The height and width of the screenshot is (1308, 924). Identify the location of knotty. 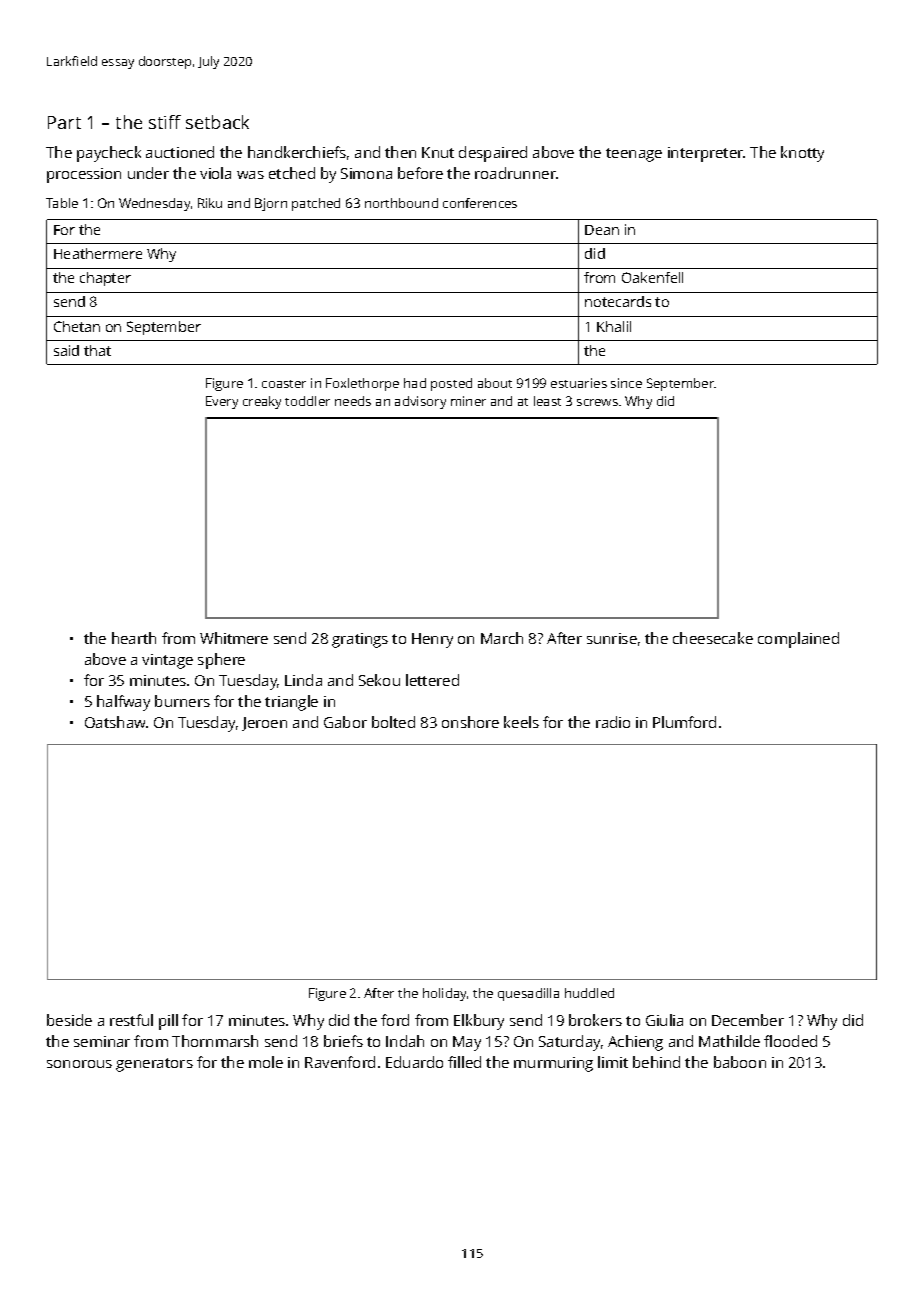
(802, 154).
